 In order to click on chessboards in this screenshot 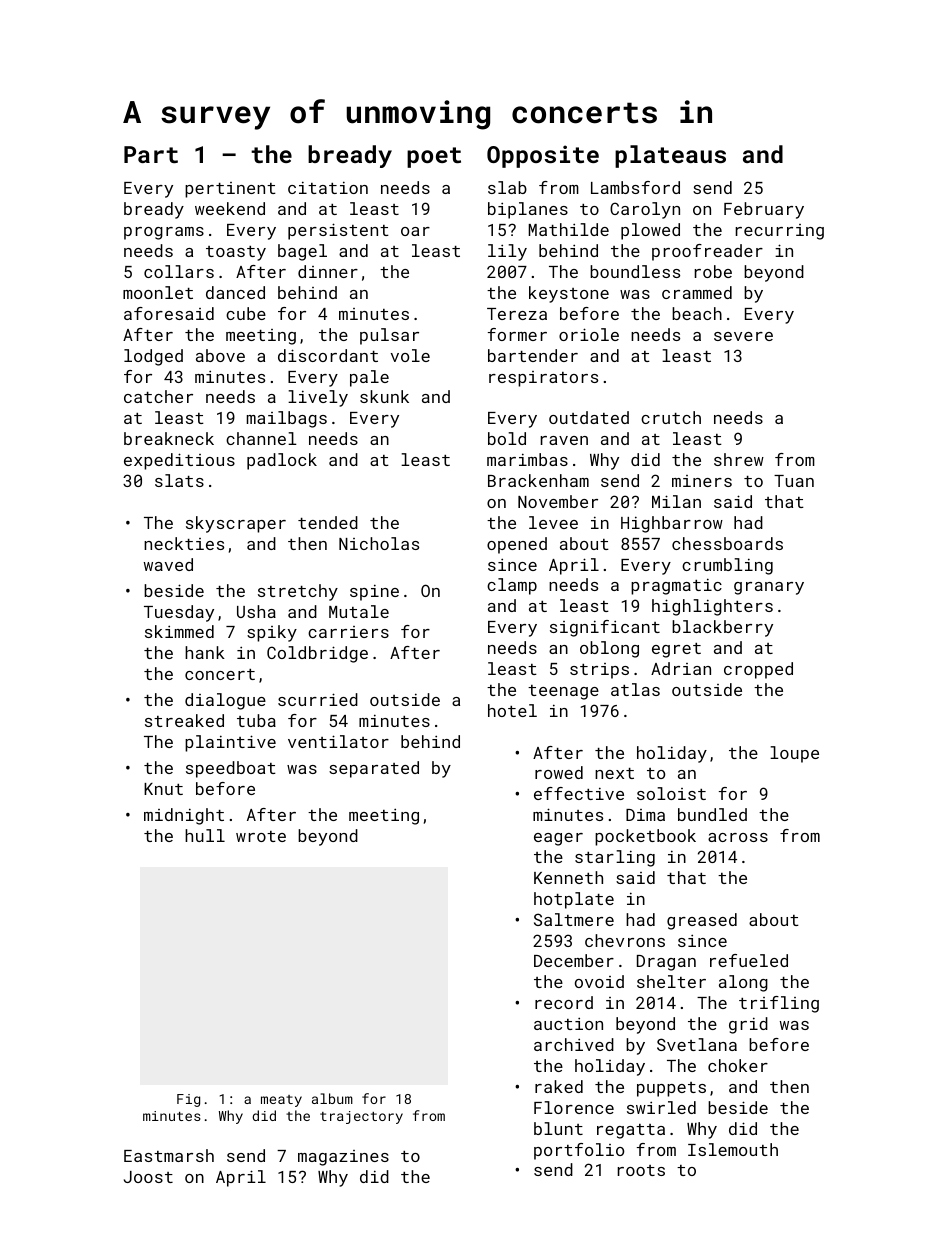, I will do `click(727, 543)`.
